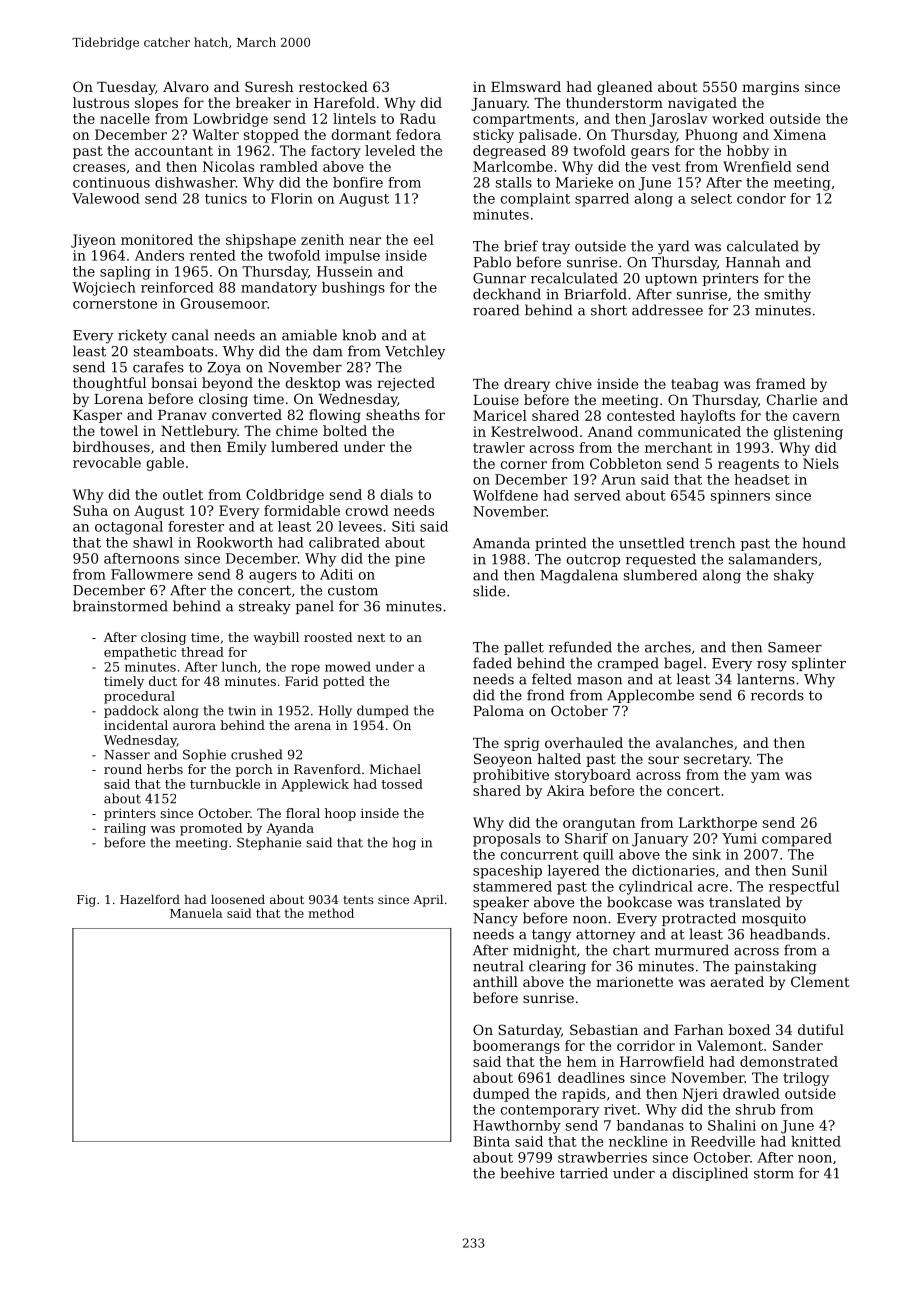 This screenshot has height=1308, width=924. What do you see at coordinates (821, 463) in the screenshot?
I see `Niels` at bounding box center [821, 463].
